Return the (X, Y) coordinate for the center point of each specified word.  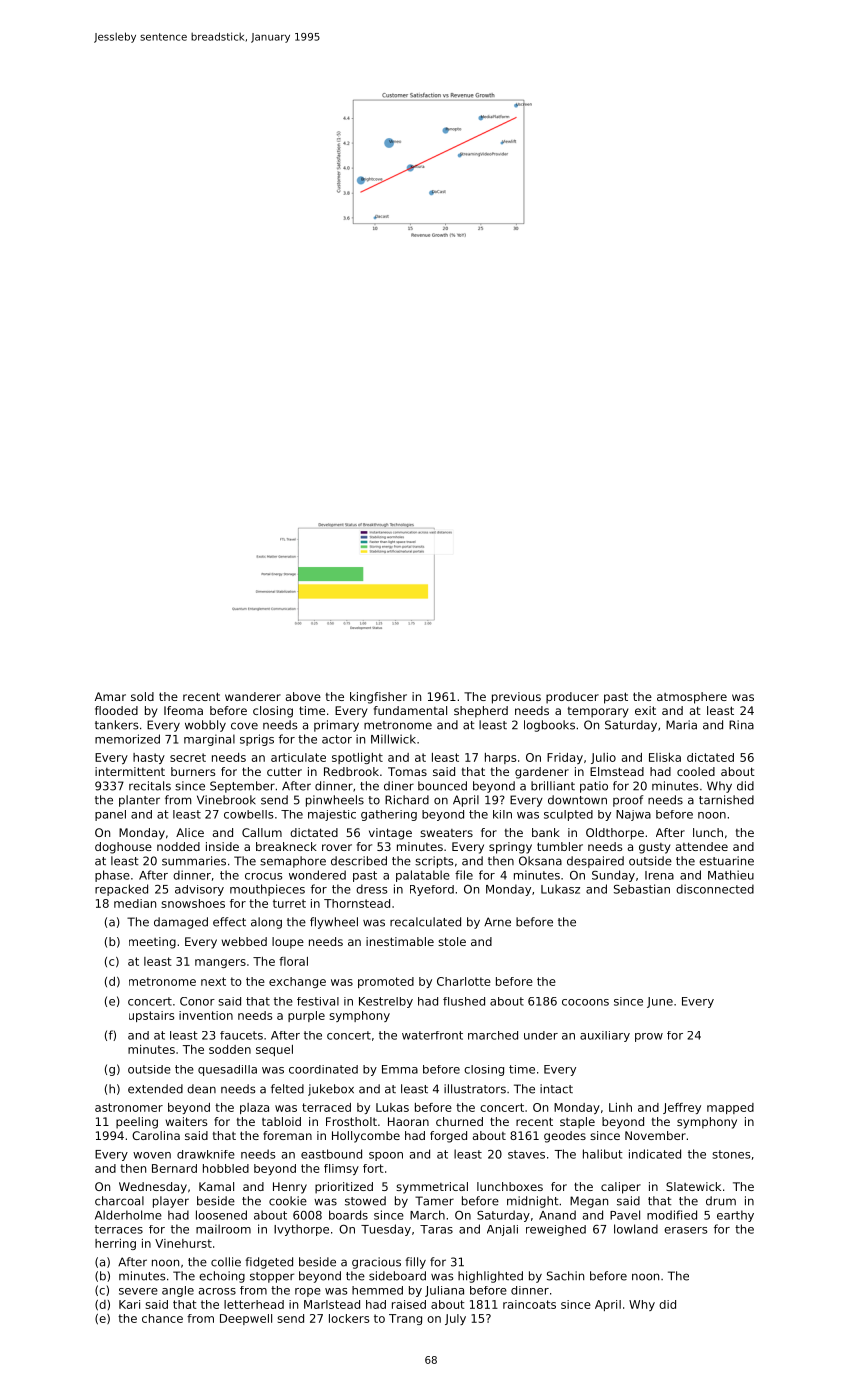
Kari (129, 1304)
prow (649, 1037)
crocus (264, 876)
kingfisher (378, 698)
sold (142, 696)
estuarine (726, 861)
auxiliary (605, 1036)
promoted (386, 982)
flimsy (341, 1169)
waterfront (432, 1035)
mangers (220, 963)
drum (721, 1201)
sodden (230, 1049)
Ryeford (432, 890)
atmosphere (692, 698)
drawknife (206, 1154)
